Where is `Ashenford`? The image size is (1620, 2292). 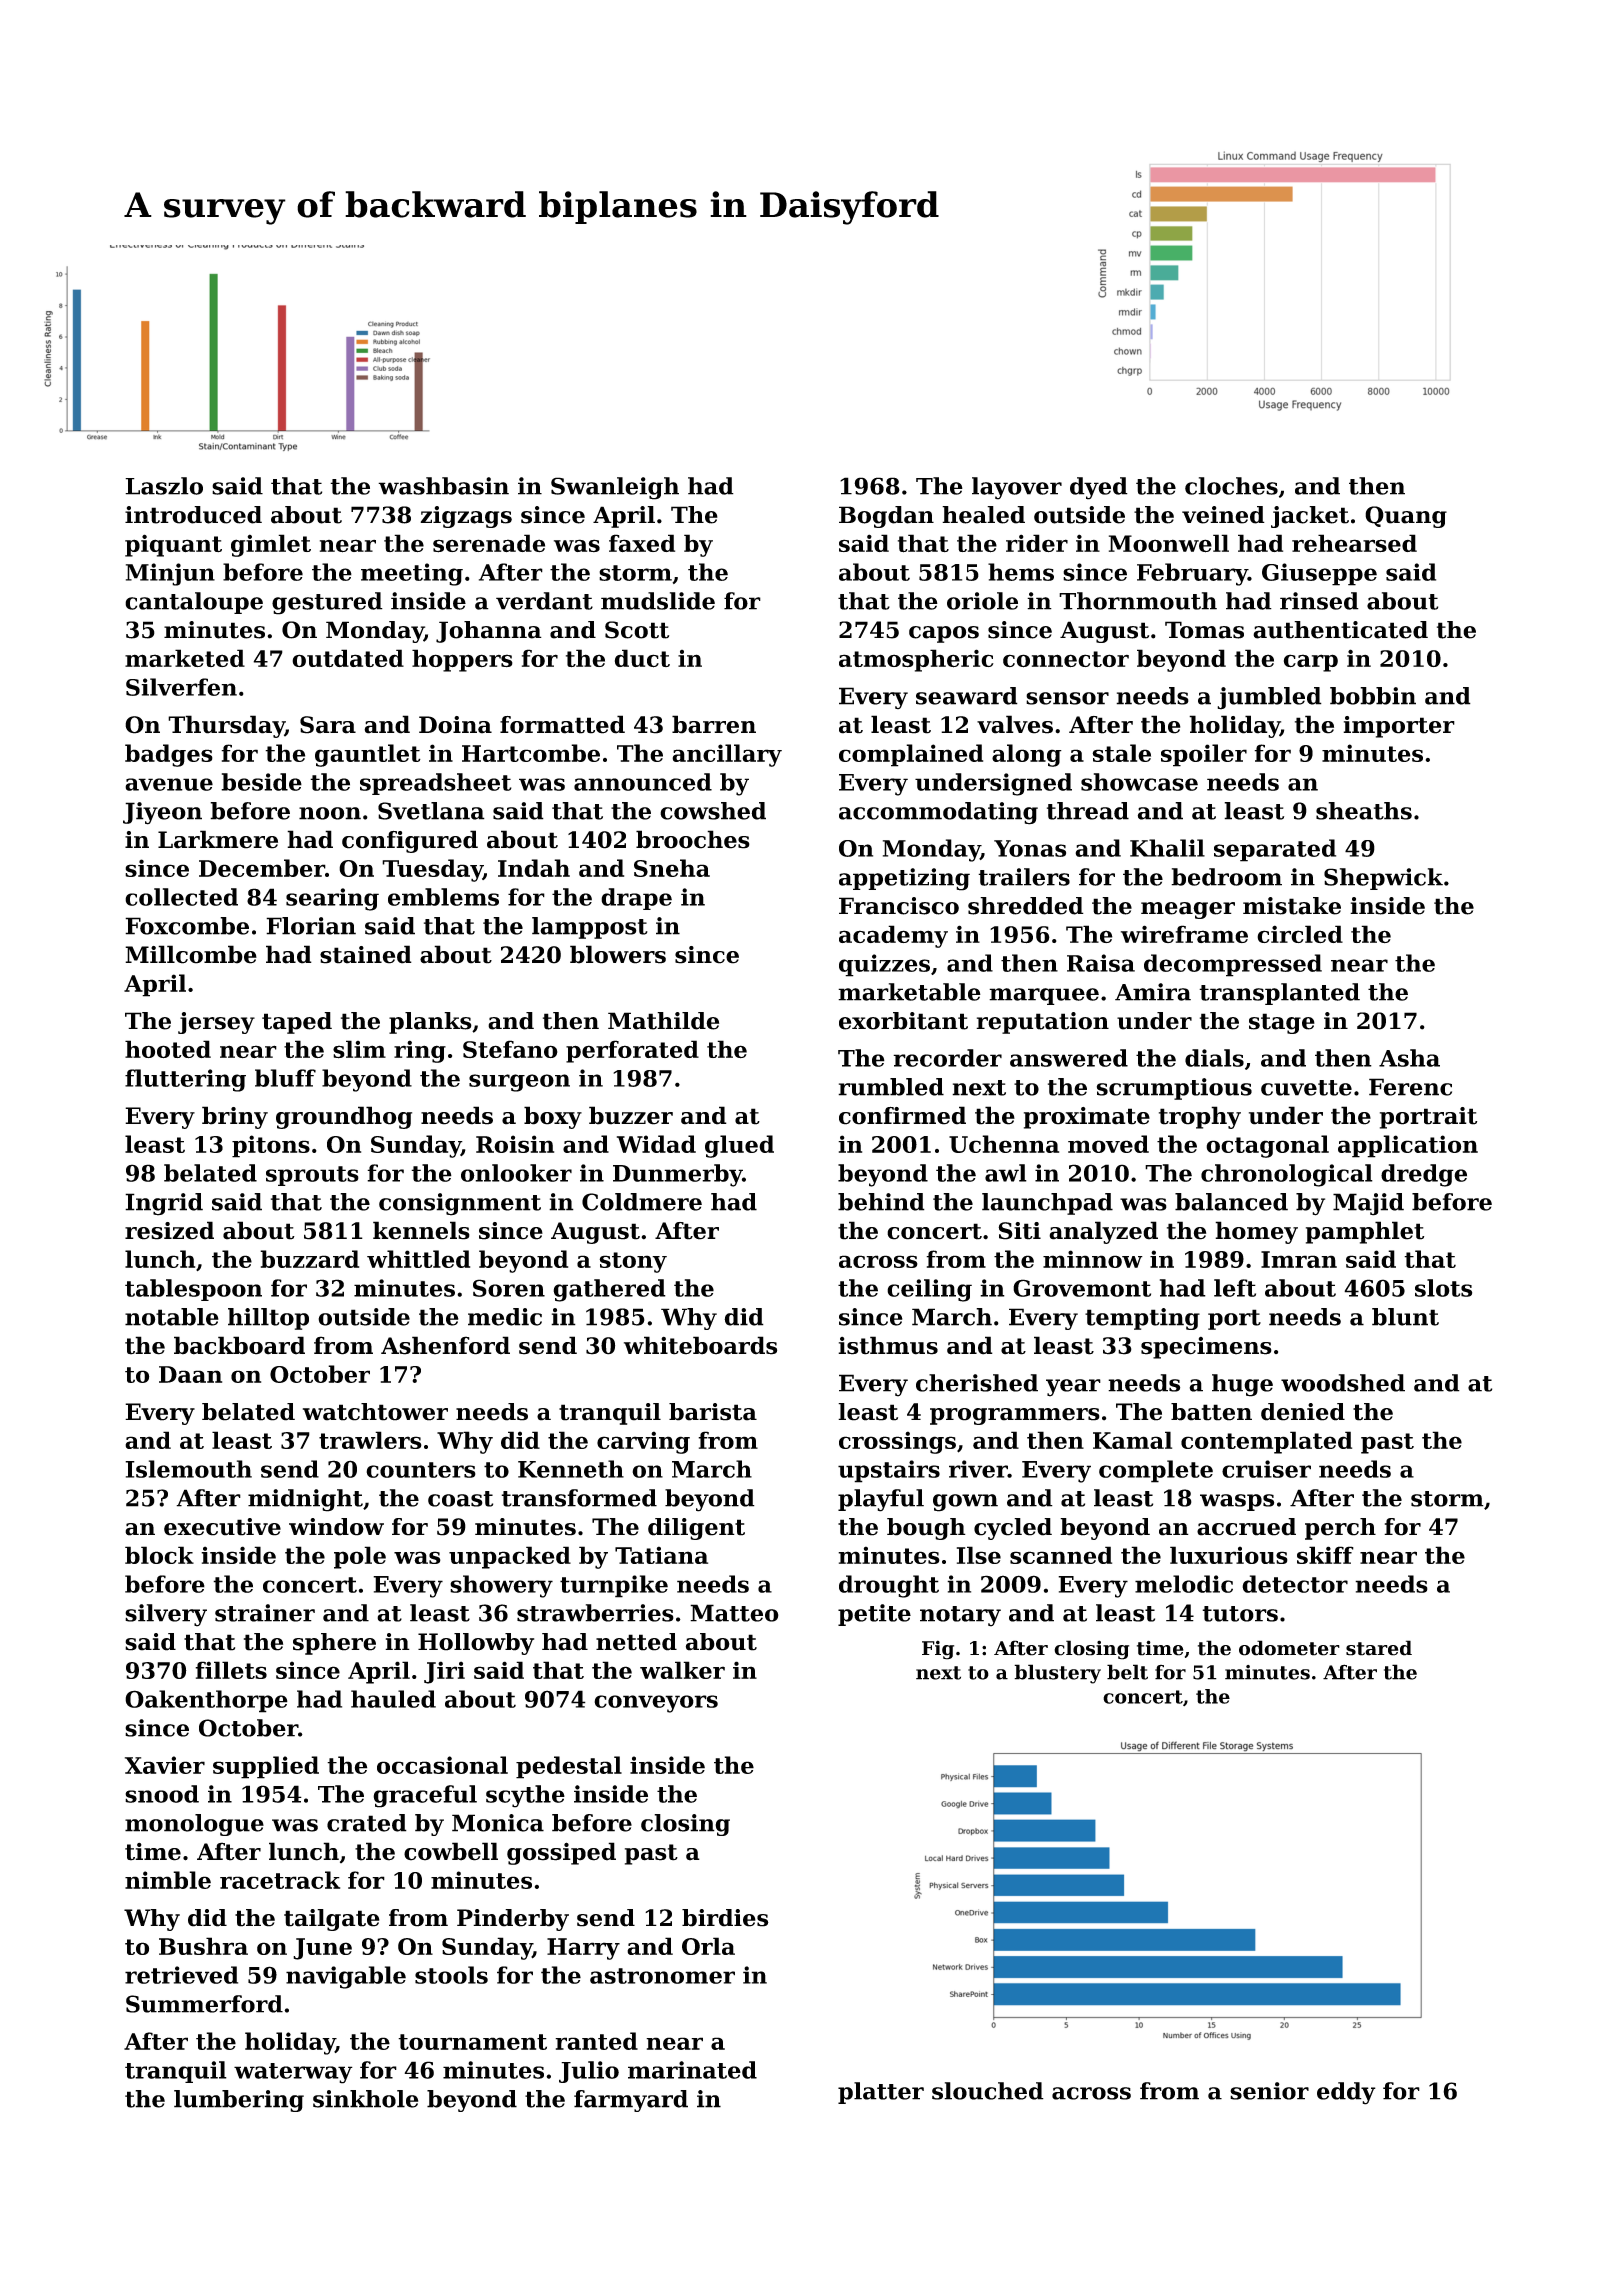
Ashenford is located at coordinates (445, 1345).
